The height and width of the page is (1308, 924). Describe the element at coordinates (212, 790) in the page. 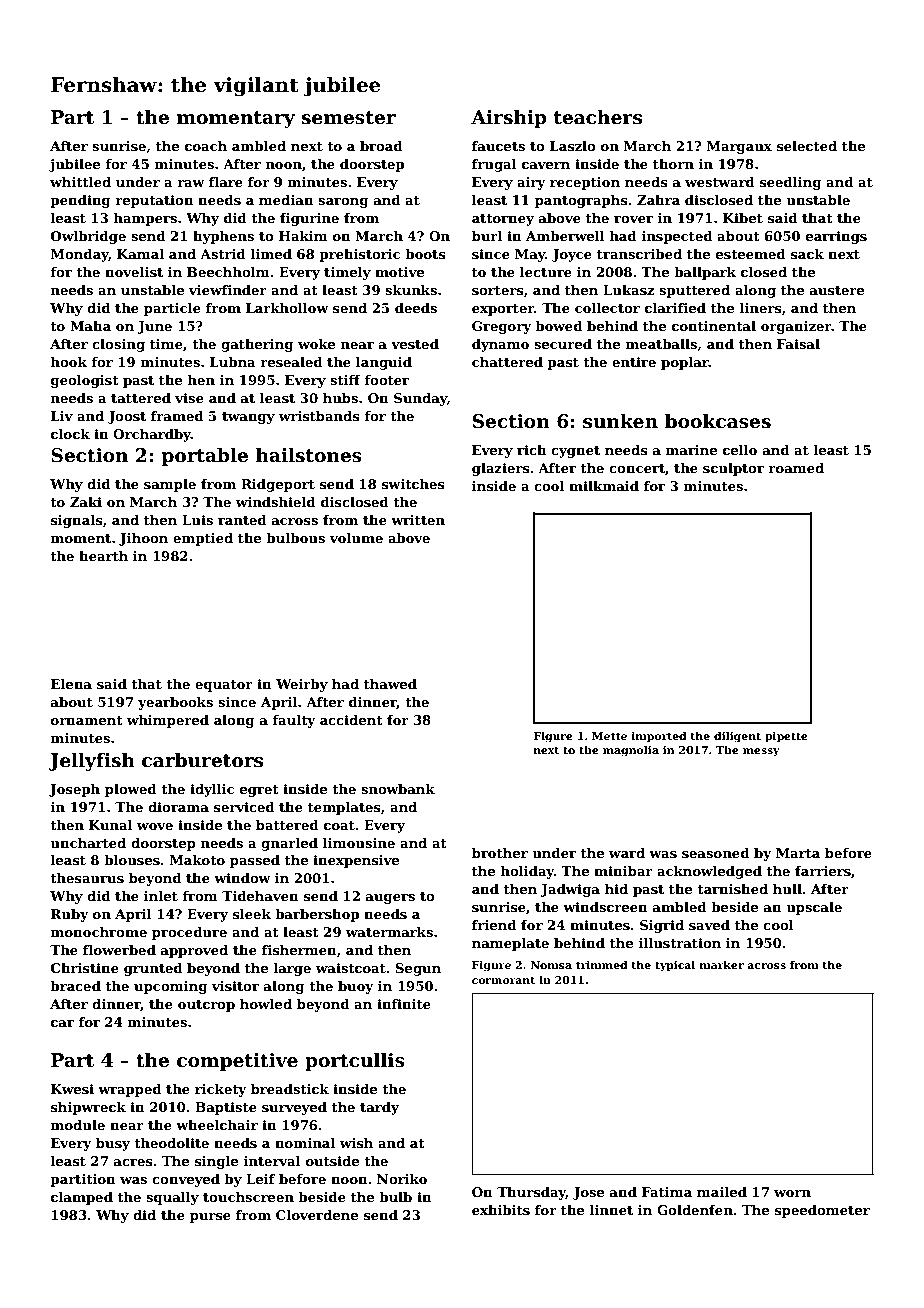

I see `idyllic` at that location.
